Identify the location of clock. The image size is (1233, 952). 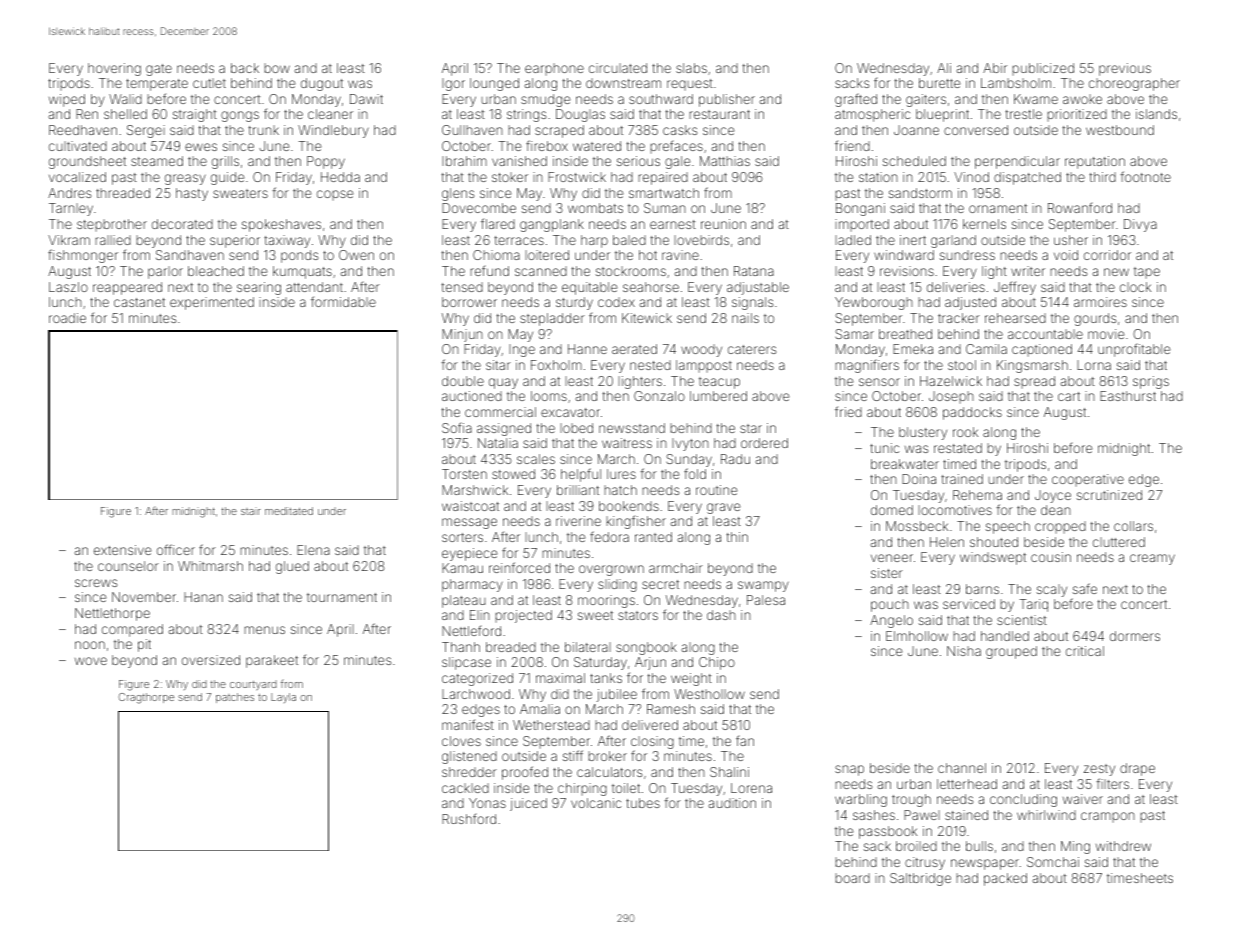
(1135, 287).
